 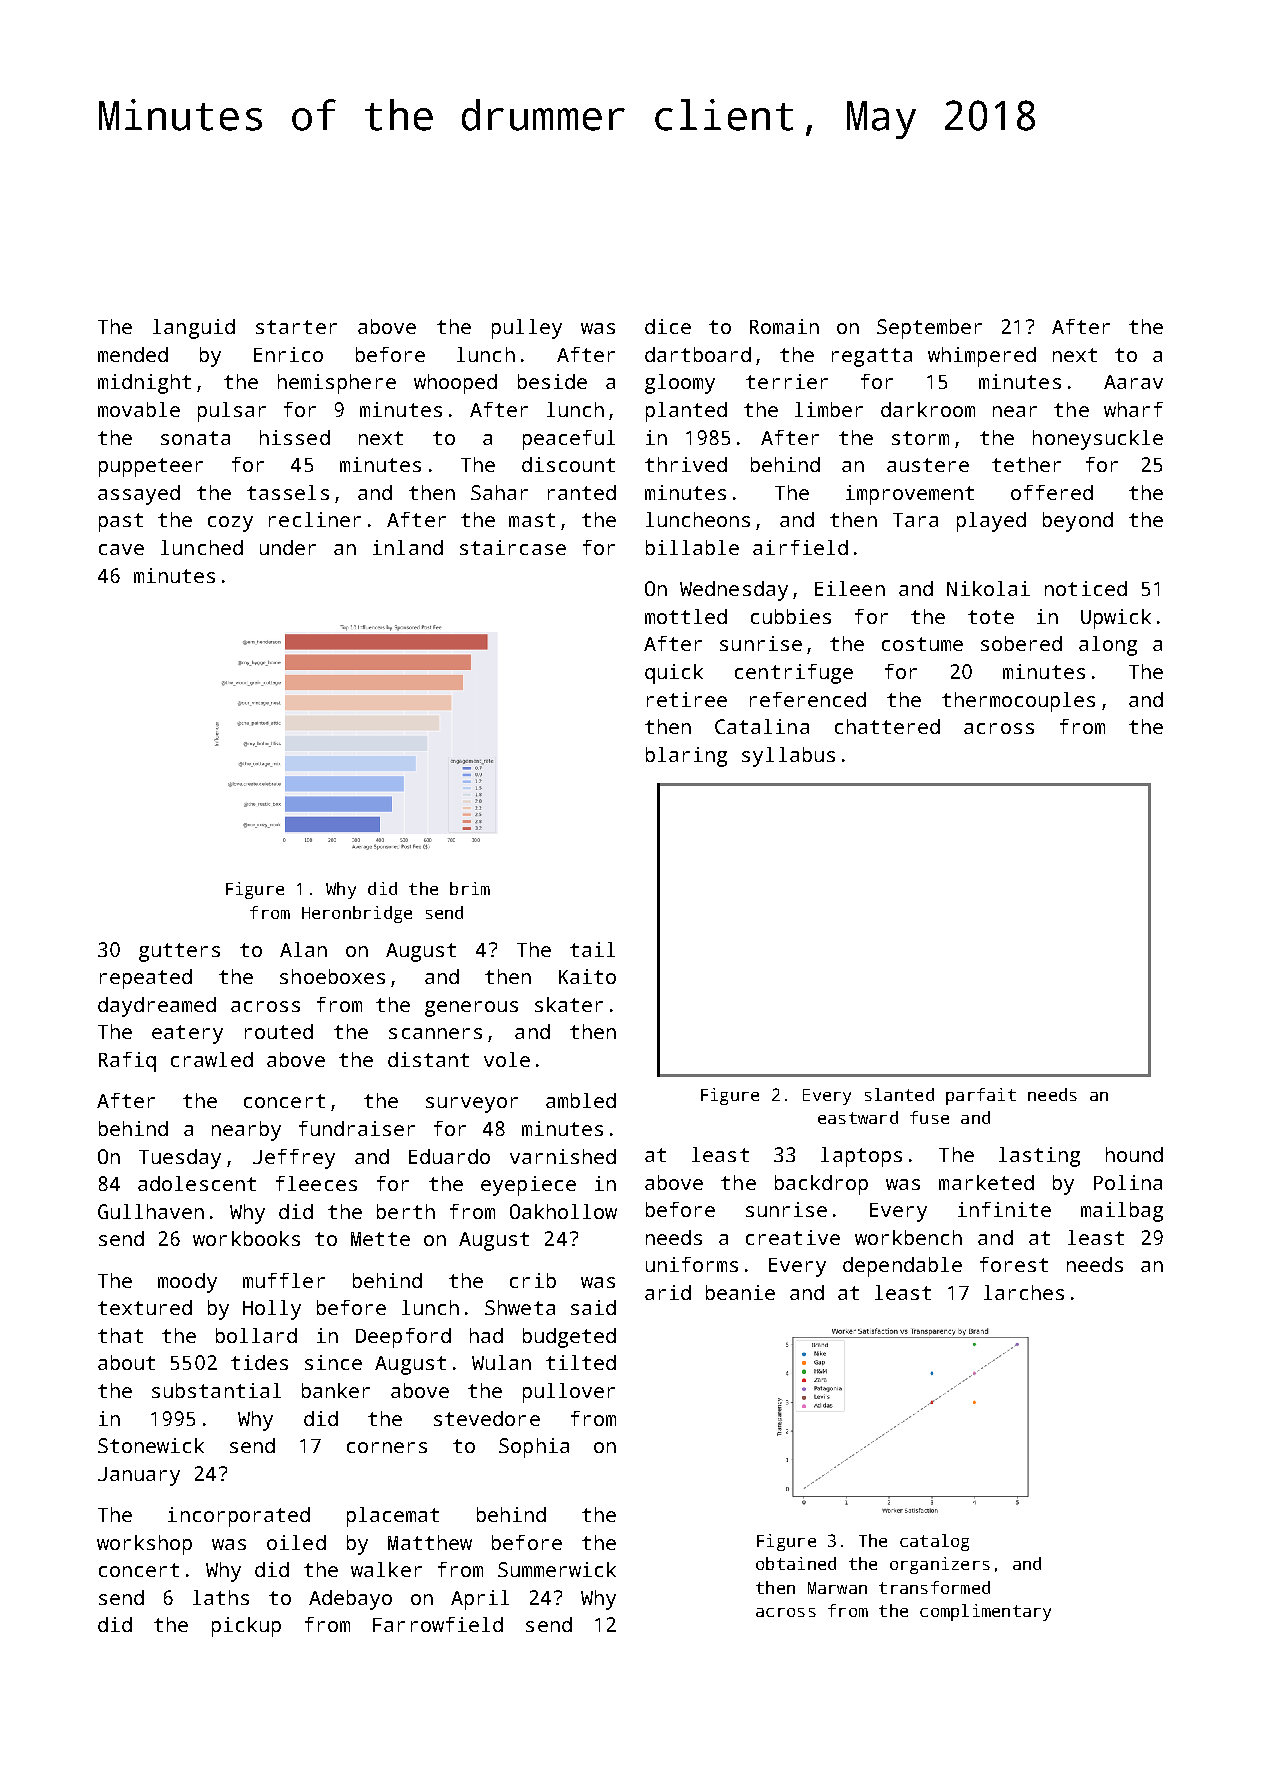 I want to click on chattered, so click(x=887, y=726).
